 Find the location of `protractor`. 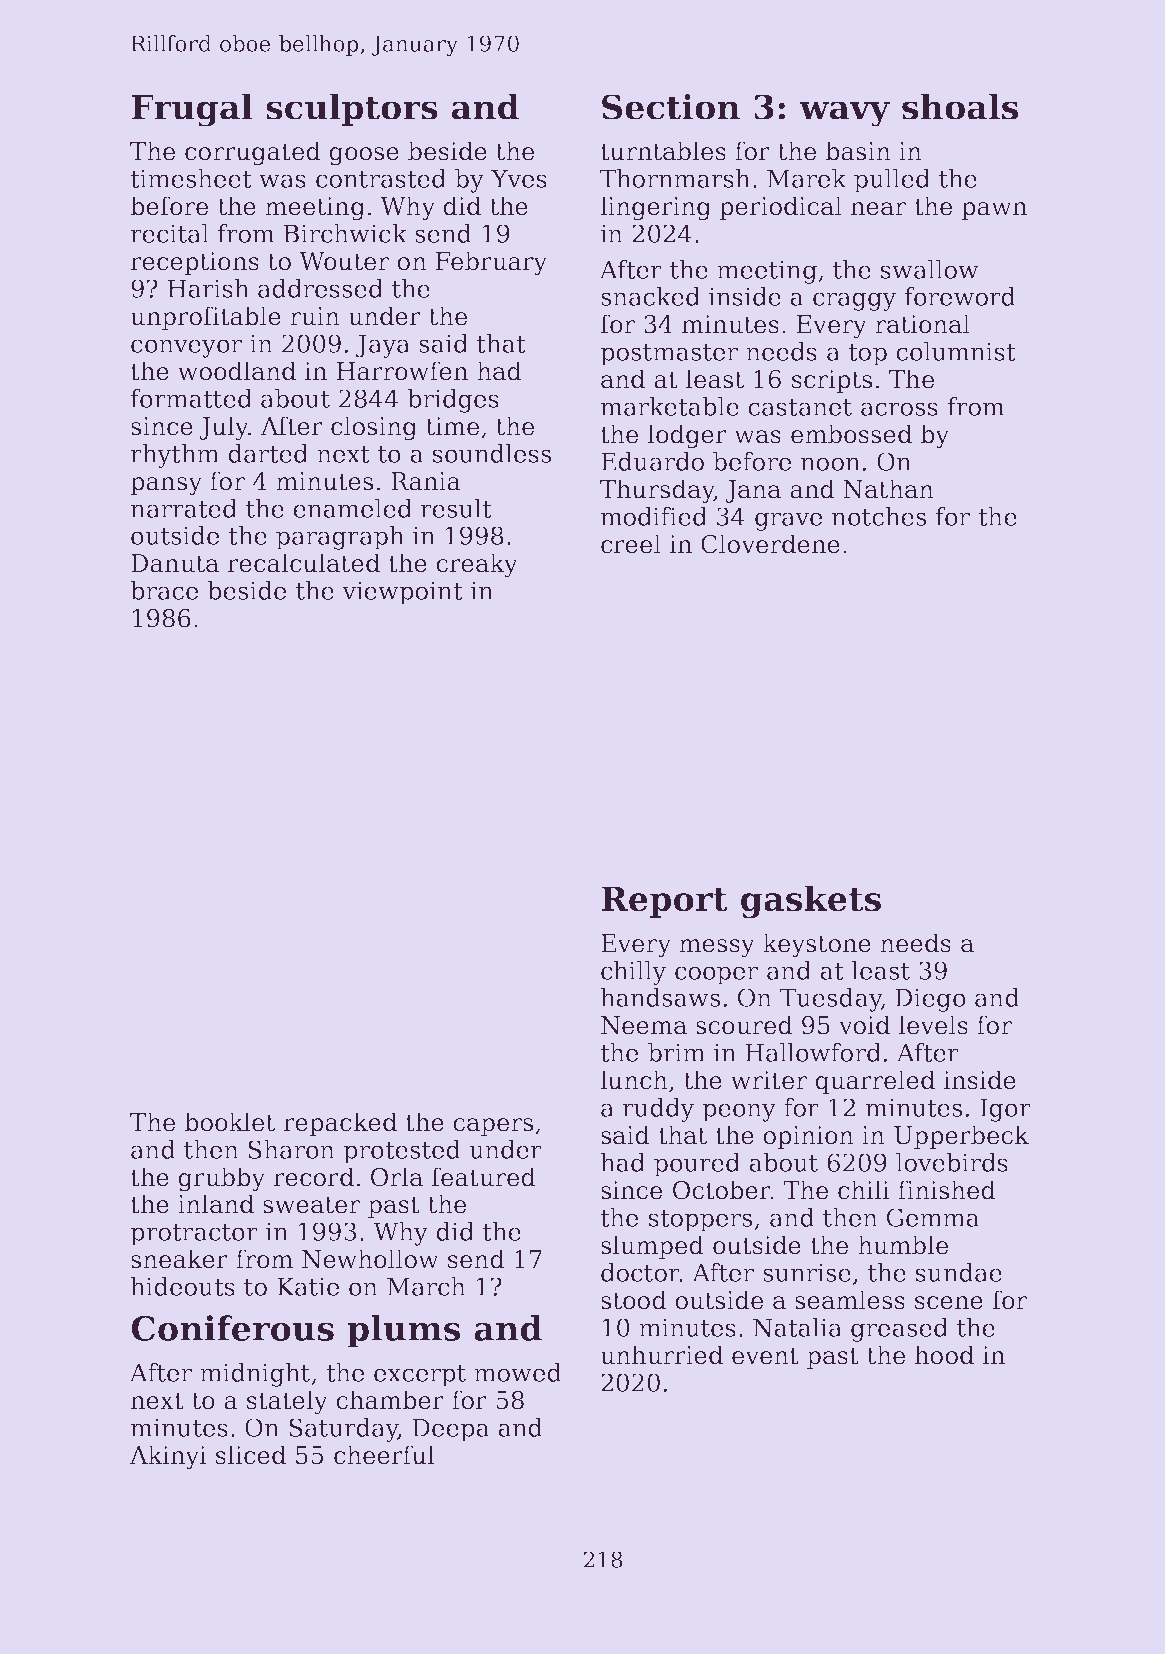

protractor is located at coordinates (194, 1235).
